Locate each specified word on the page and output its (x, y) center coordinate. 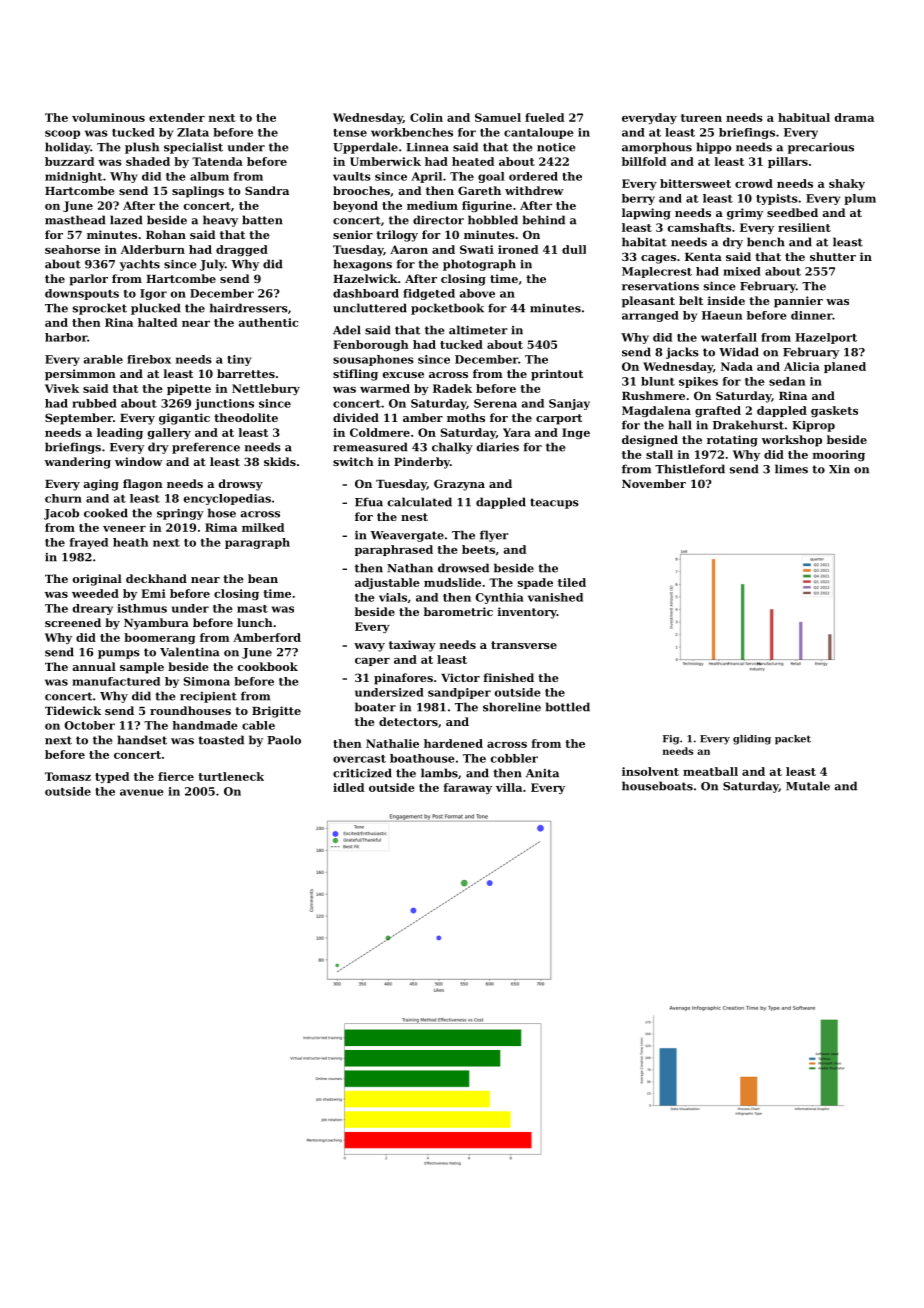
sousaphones (373, 360)
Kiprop (813, 426)
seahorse (72, 249)
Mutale (808, 786)
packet (793, 740)
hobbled (493, 220)
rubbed (94, 403)
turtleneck (231, 776)
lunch (255, 622)
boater (375, 707)
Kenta (703, 257)
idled (348, 787)
